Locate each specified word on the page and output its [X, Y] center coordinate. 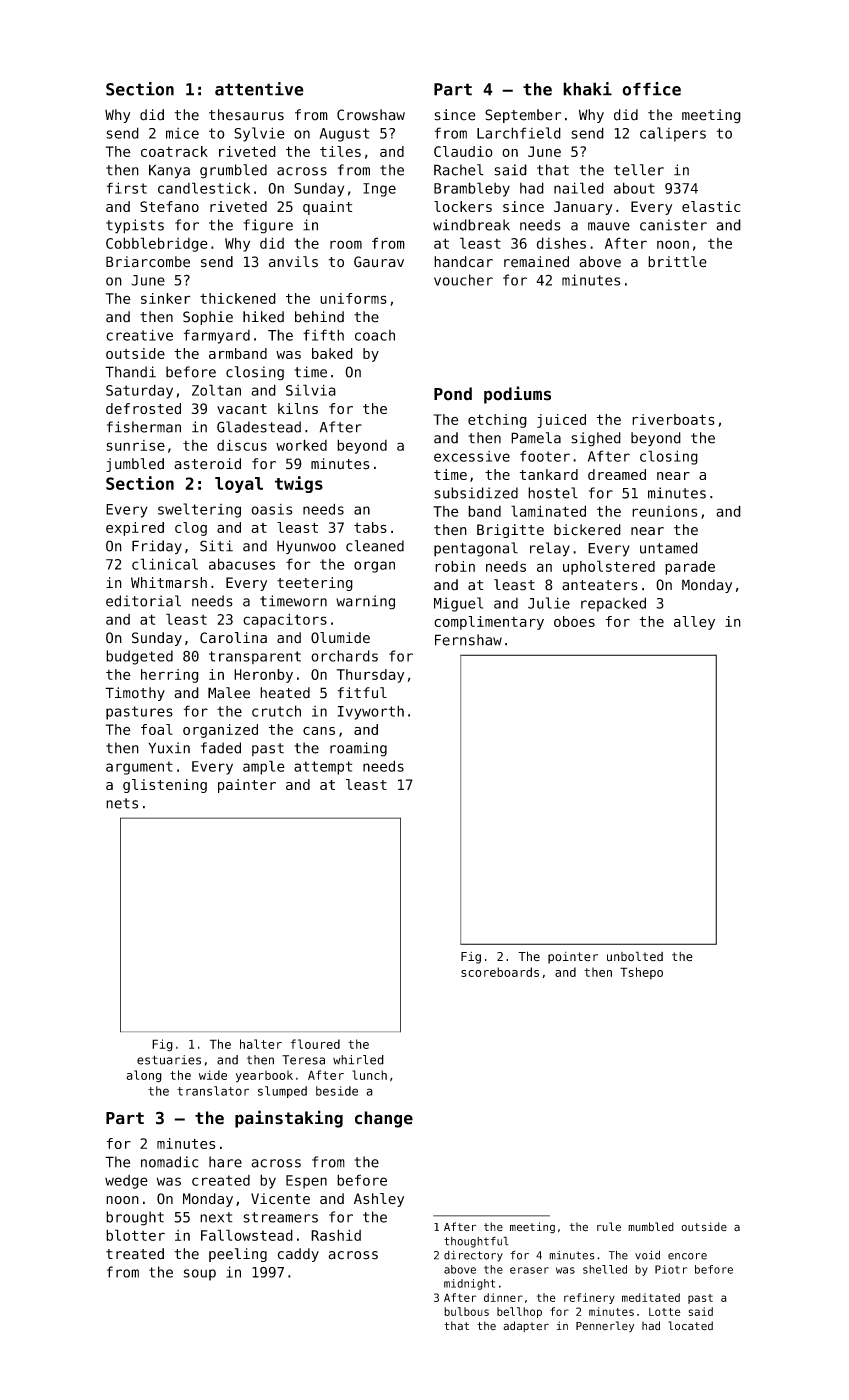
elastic [711, 206]
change [384, 1119]
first [127, 188]
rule [609, 1227]
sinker [166, 298]
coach [375, 335]
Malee [229, 693]
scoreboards [500, 972]
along [144, 1076]
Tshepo [641, 973]
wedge [126, 1182]
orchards [344, 656]
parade [690, 568]
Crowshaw [371, 115]
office [651, 89]
